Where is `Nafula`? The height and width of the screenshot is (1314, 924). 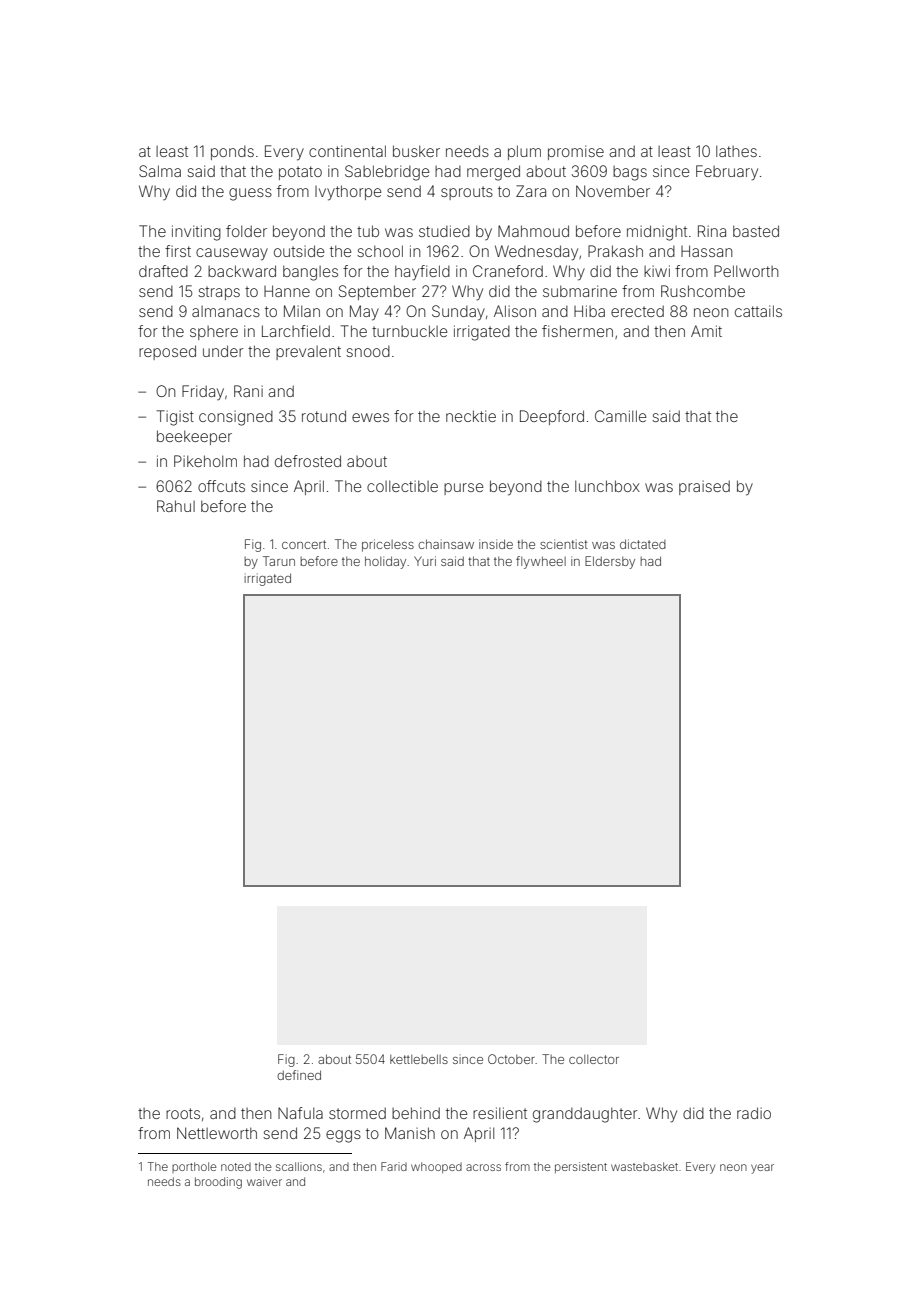 Nafula is located at coordinates (300, 1113).
